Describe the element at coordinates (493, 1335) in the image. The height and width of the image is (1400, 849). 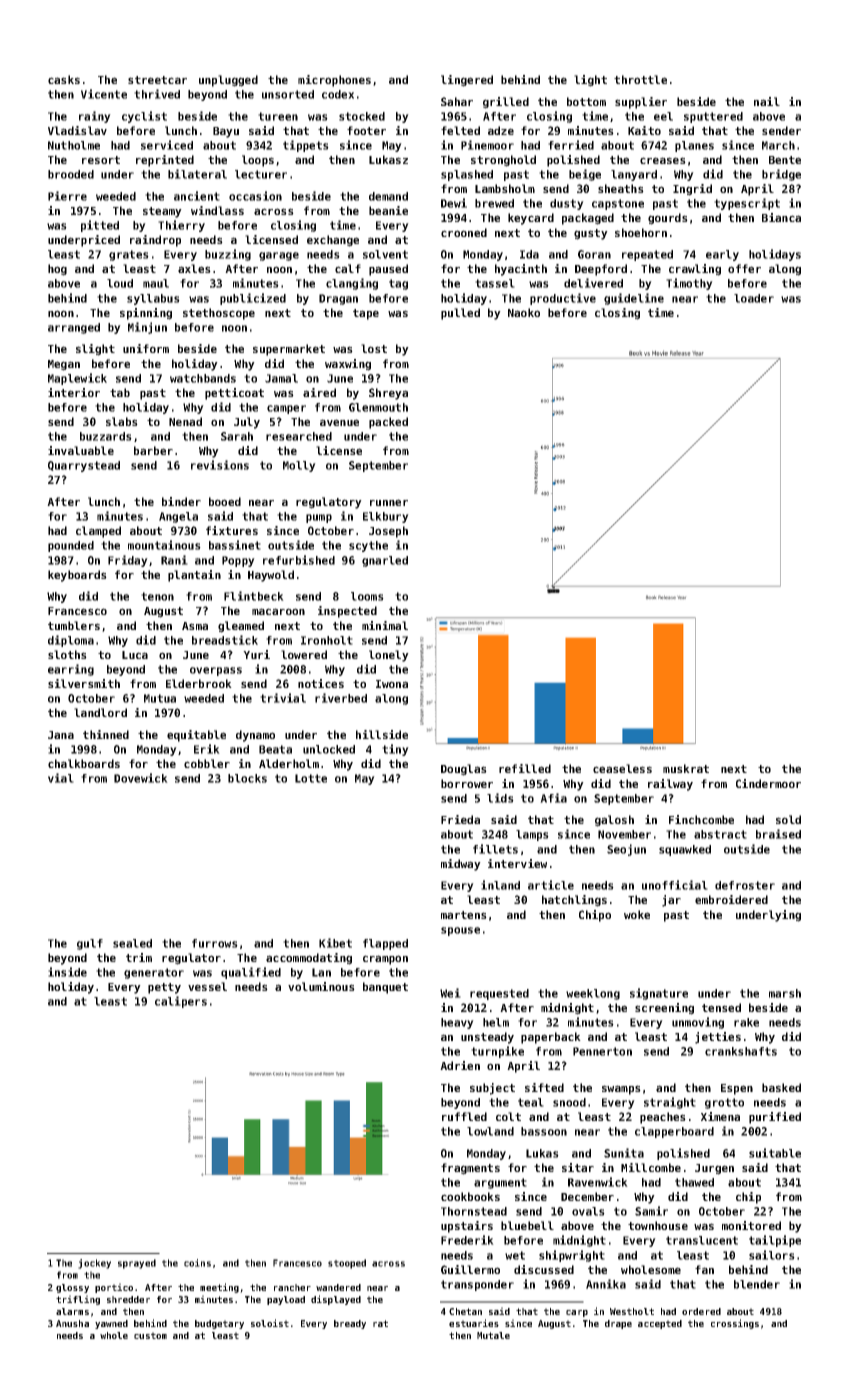
I see `Mutale` at that location.
